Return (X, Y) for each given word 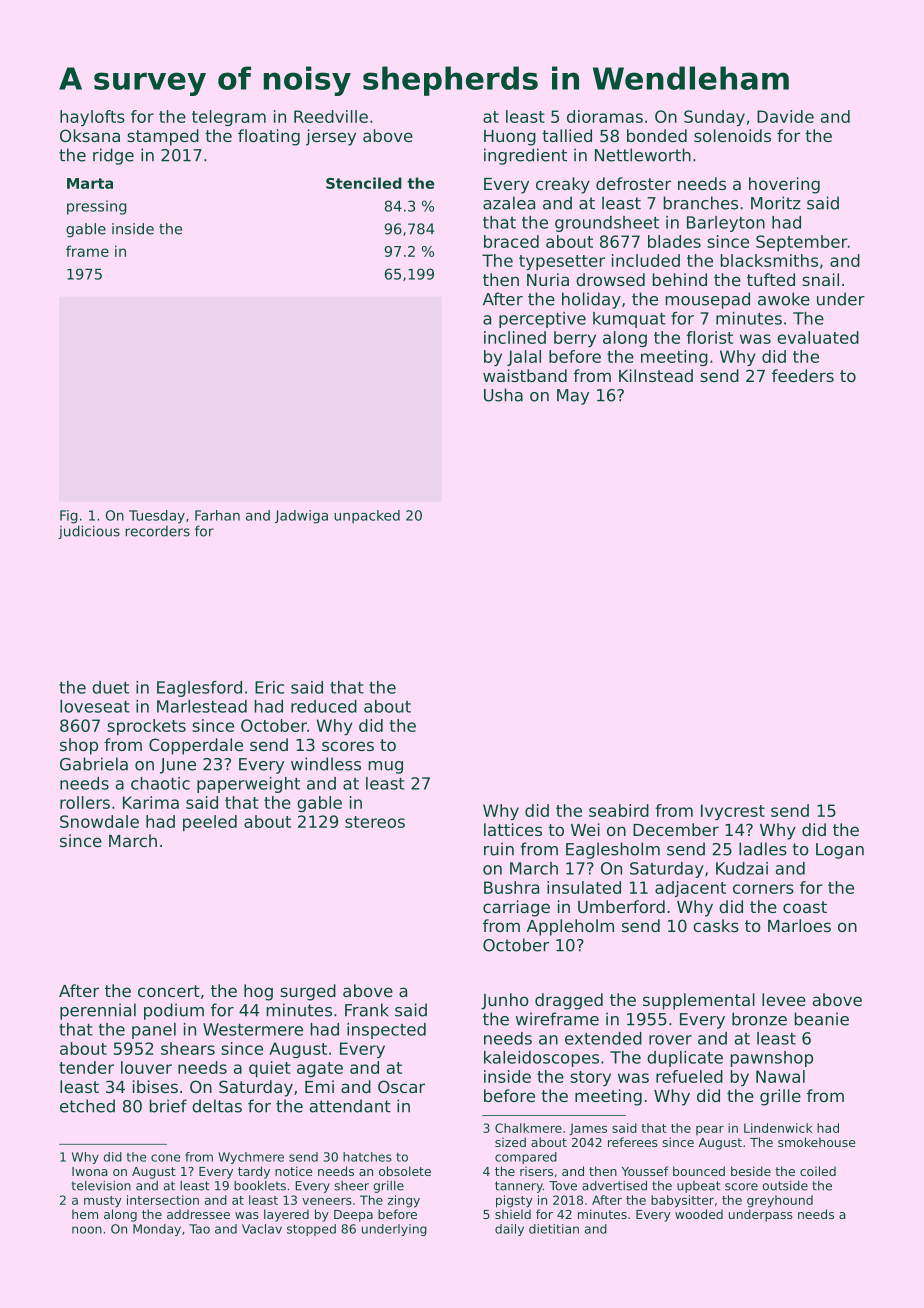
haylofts (92, 118)
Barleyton (726, 224)
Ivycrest (733, 812)
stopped (311, 1230)
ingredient (525, 156)
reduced (324, 706)
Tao (199, 1229)
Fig (69, 517)
